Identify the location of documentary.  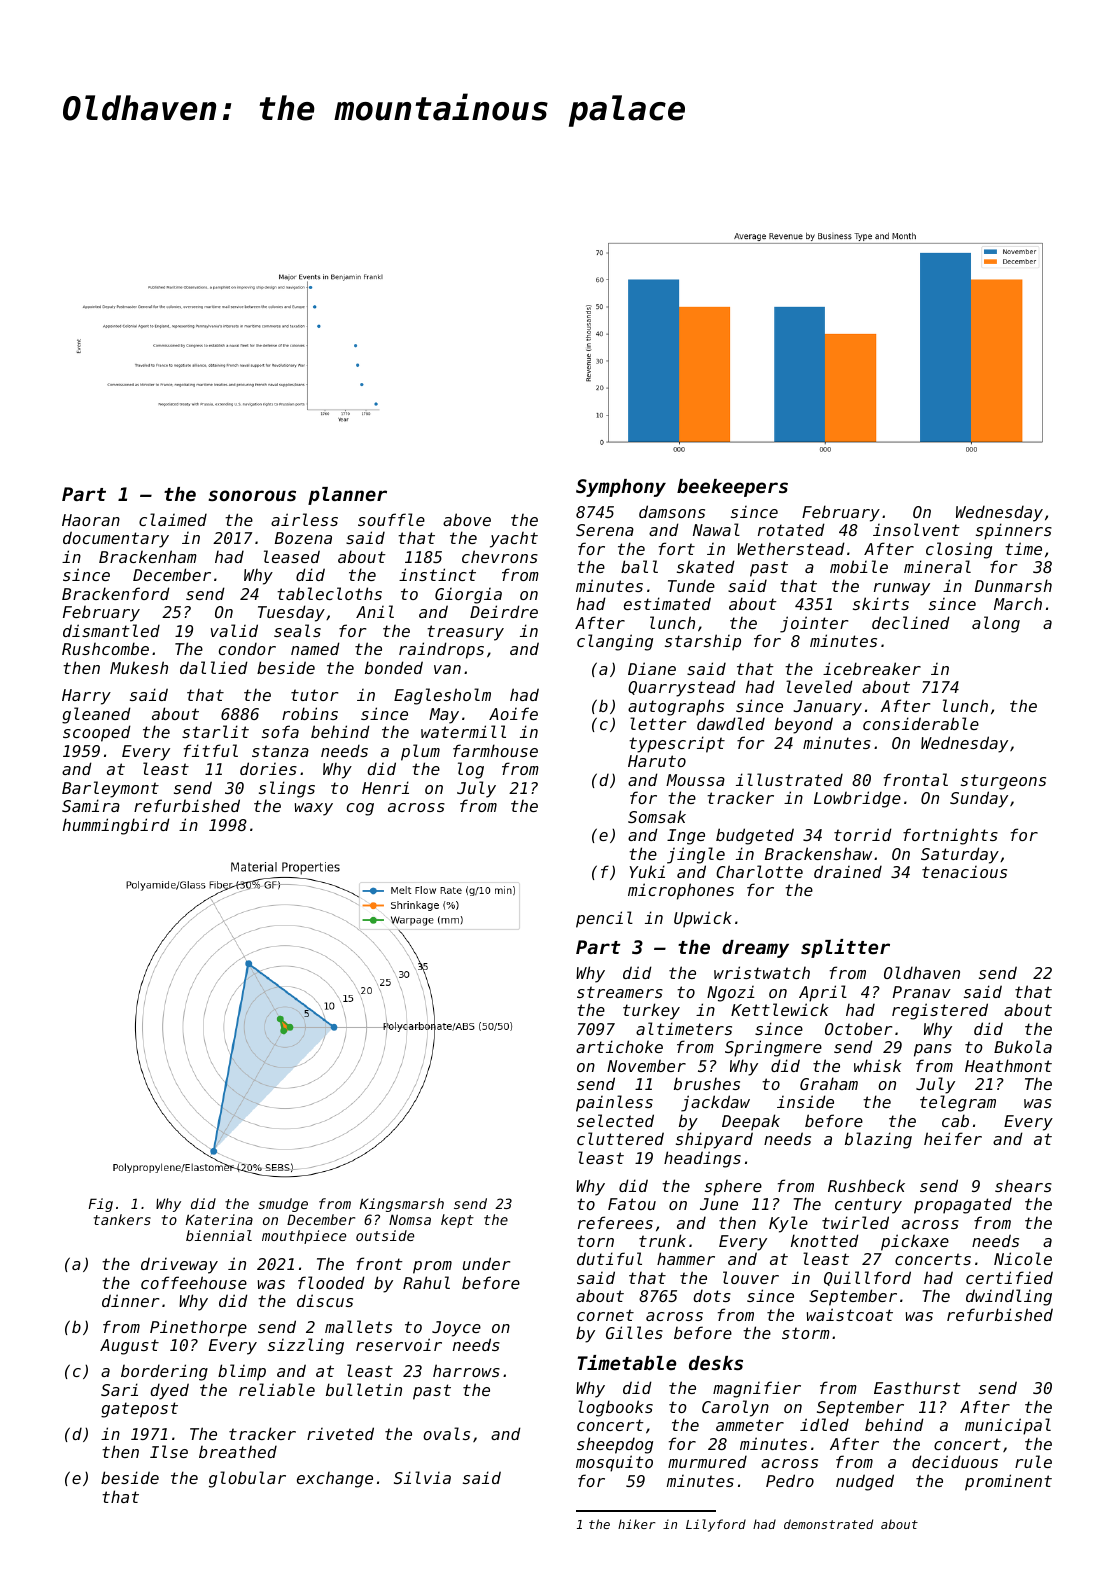
(116, 539).
